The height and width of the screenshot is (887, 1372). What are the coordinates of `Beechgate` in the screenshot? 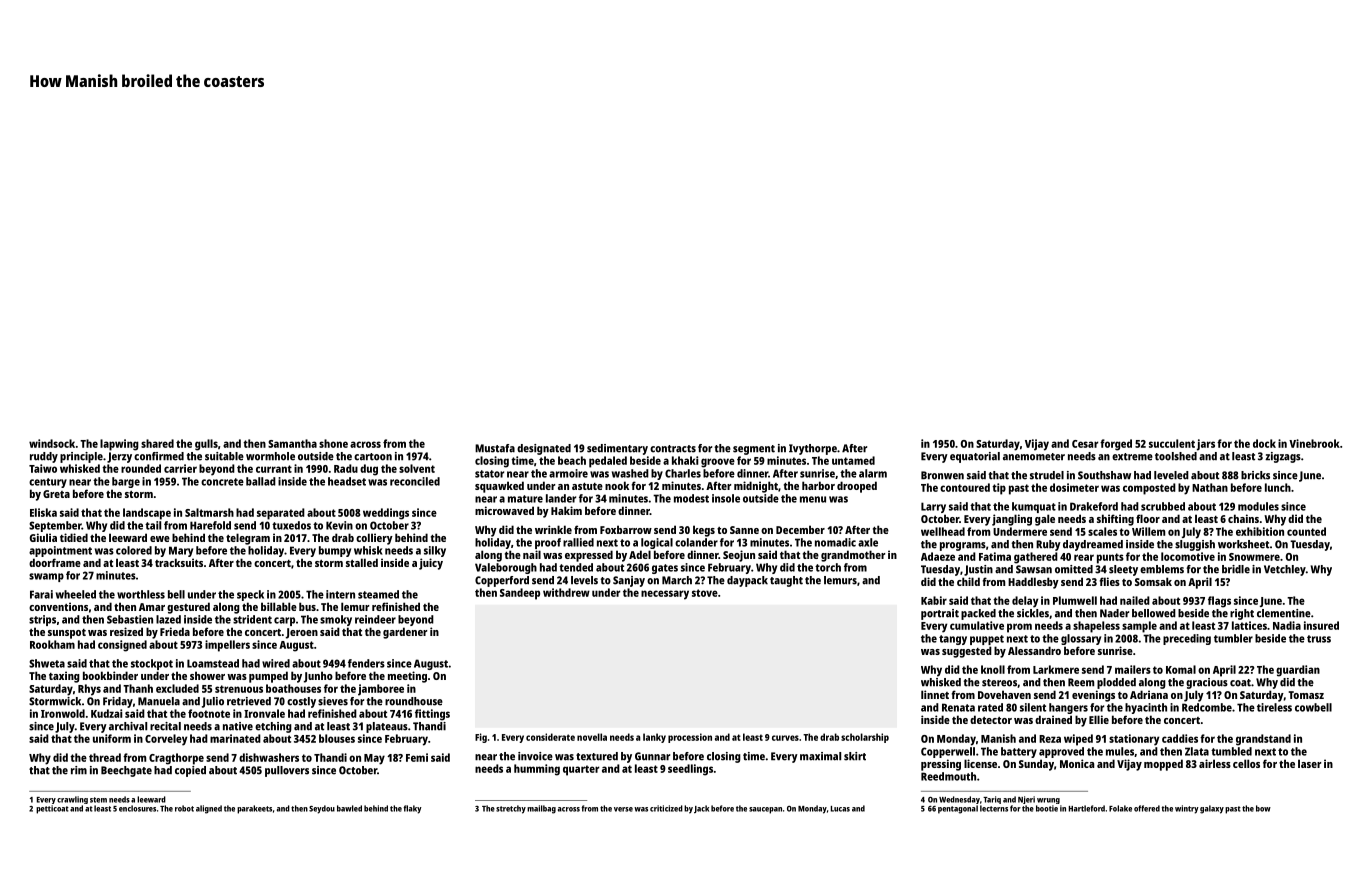 It's located at (126, 771).
